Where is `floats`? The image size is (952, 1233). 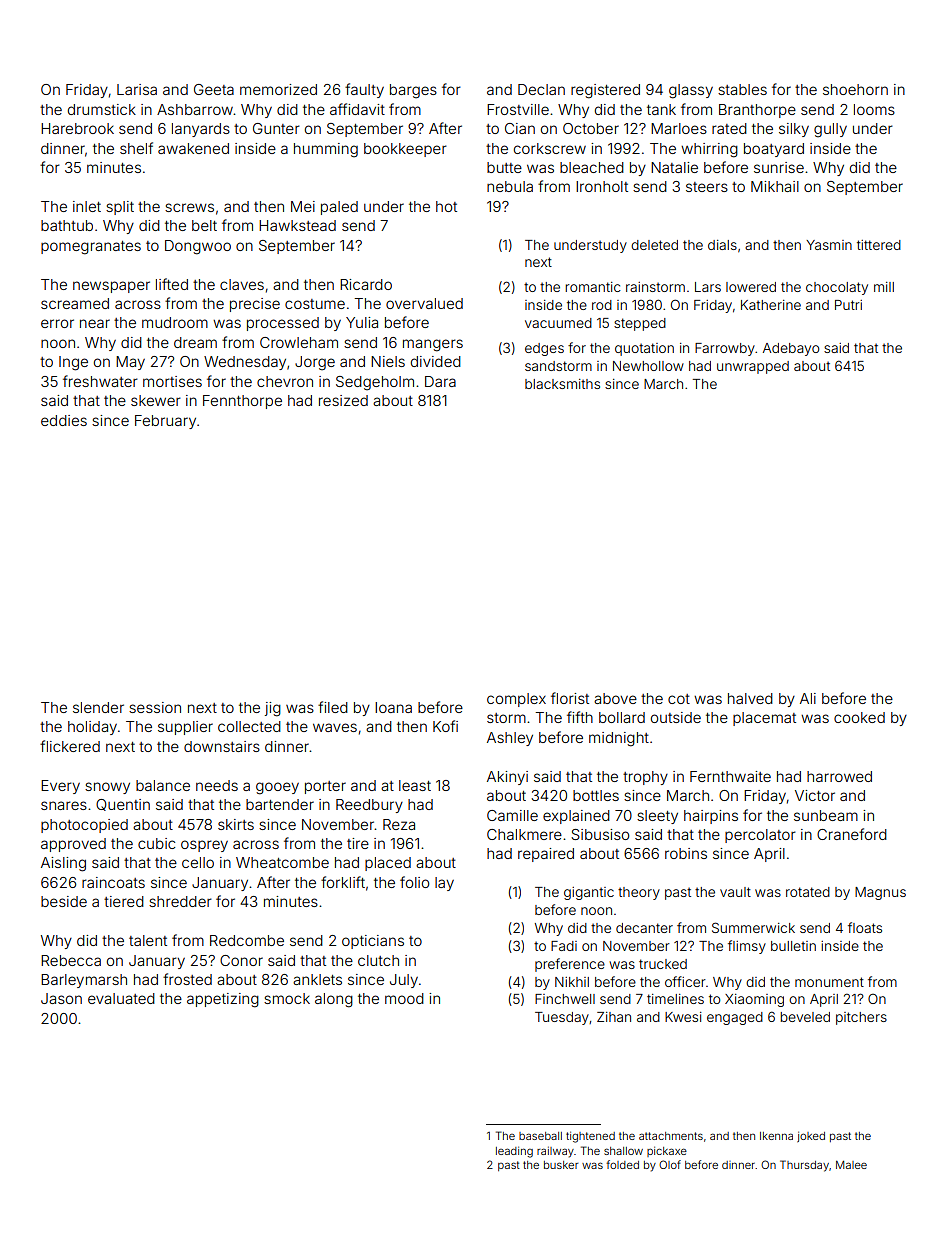
floats is located at coordinates (865, 927).
